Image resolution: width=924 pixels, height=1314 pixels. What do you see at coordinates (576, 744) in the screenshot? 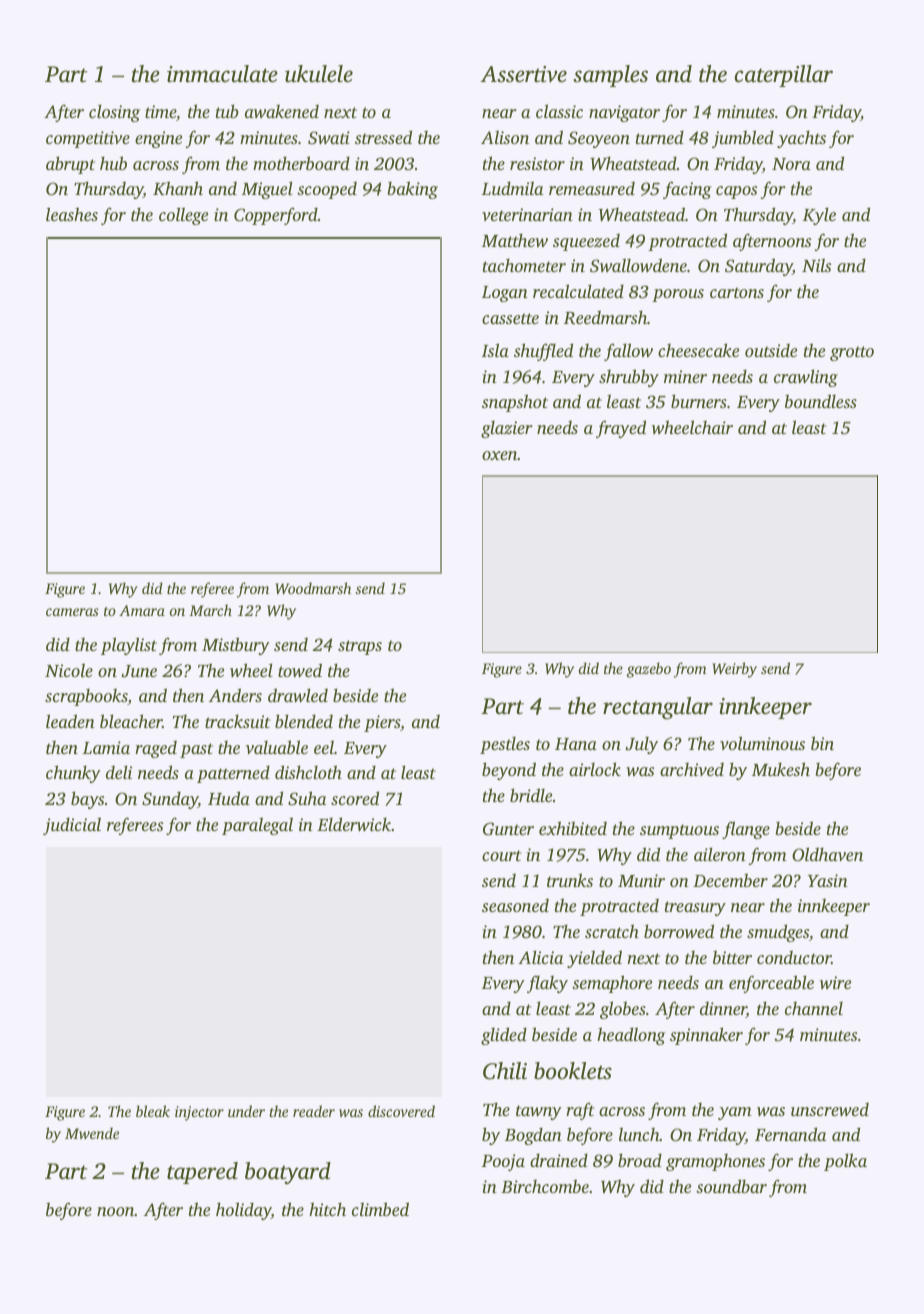
I see `Hana` at bounding box center [576, 744].
